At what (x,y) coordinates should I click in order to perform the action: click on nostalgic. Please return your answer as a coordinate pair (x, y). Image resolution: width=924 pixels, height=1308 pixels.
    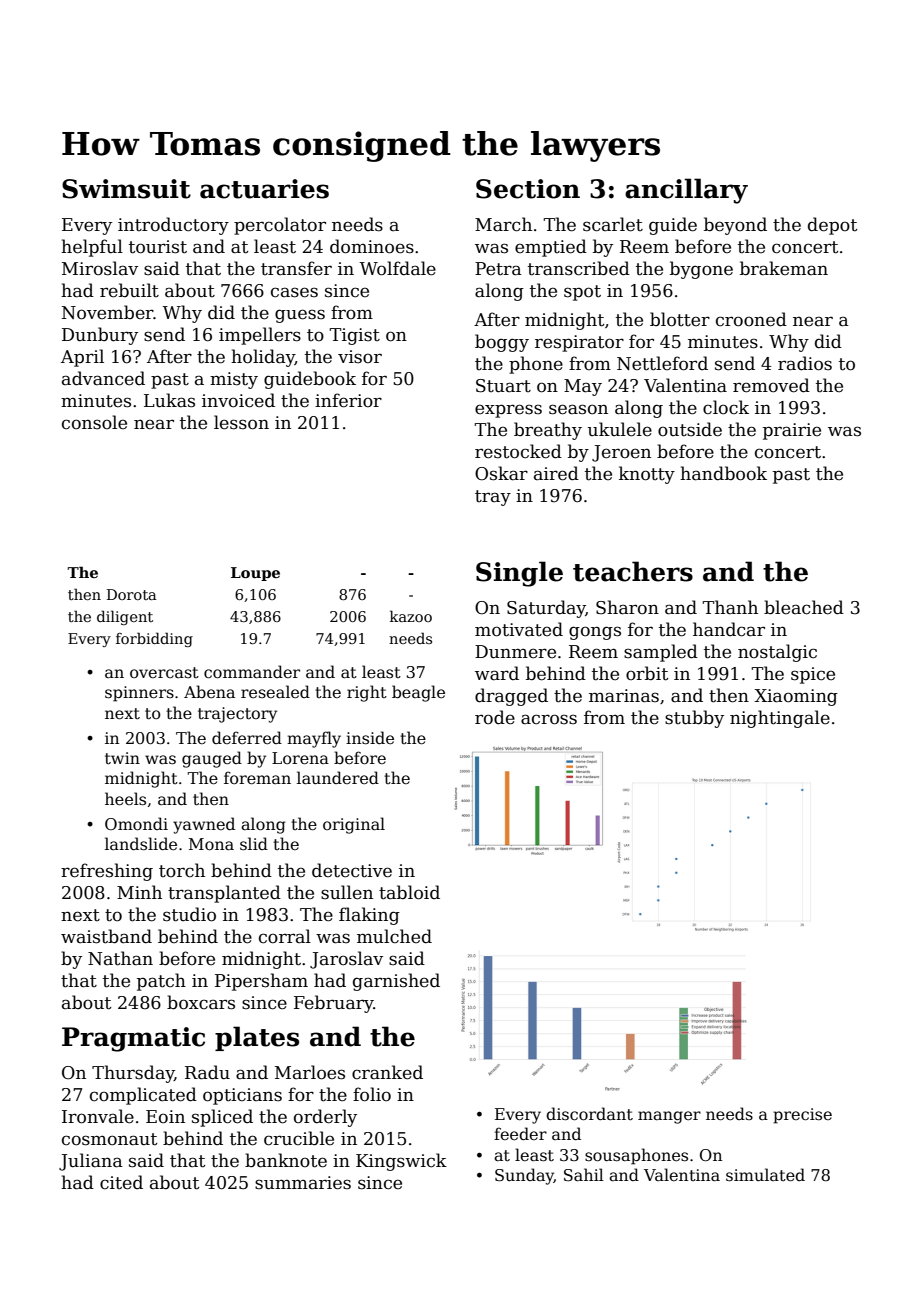
    Looking at the image, I should click on (777, 653).
